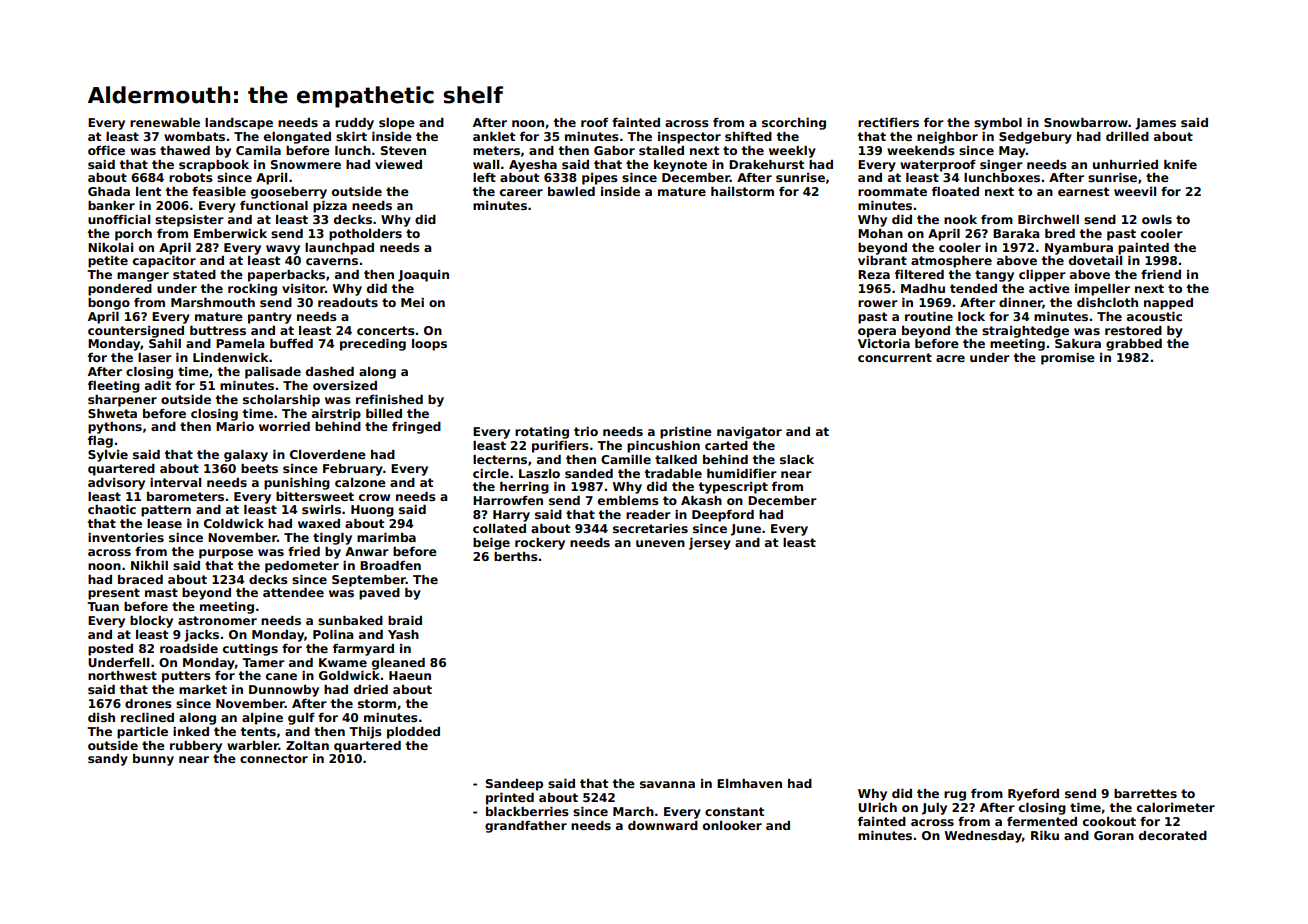 This document has width=1308, height=924. What do you see at coordinates (667, 784) in the document?
I see `savanna` at bounding box center [667, 784].
